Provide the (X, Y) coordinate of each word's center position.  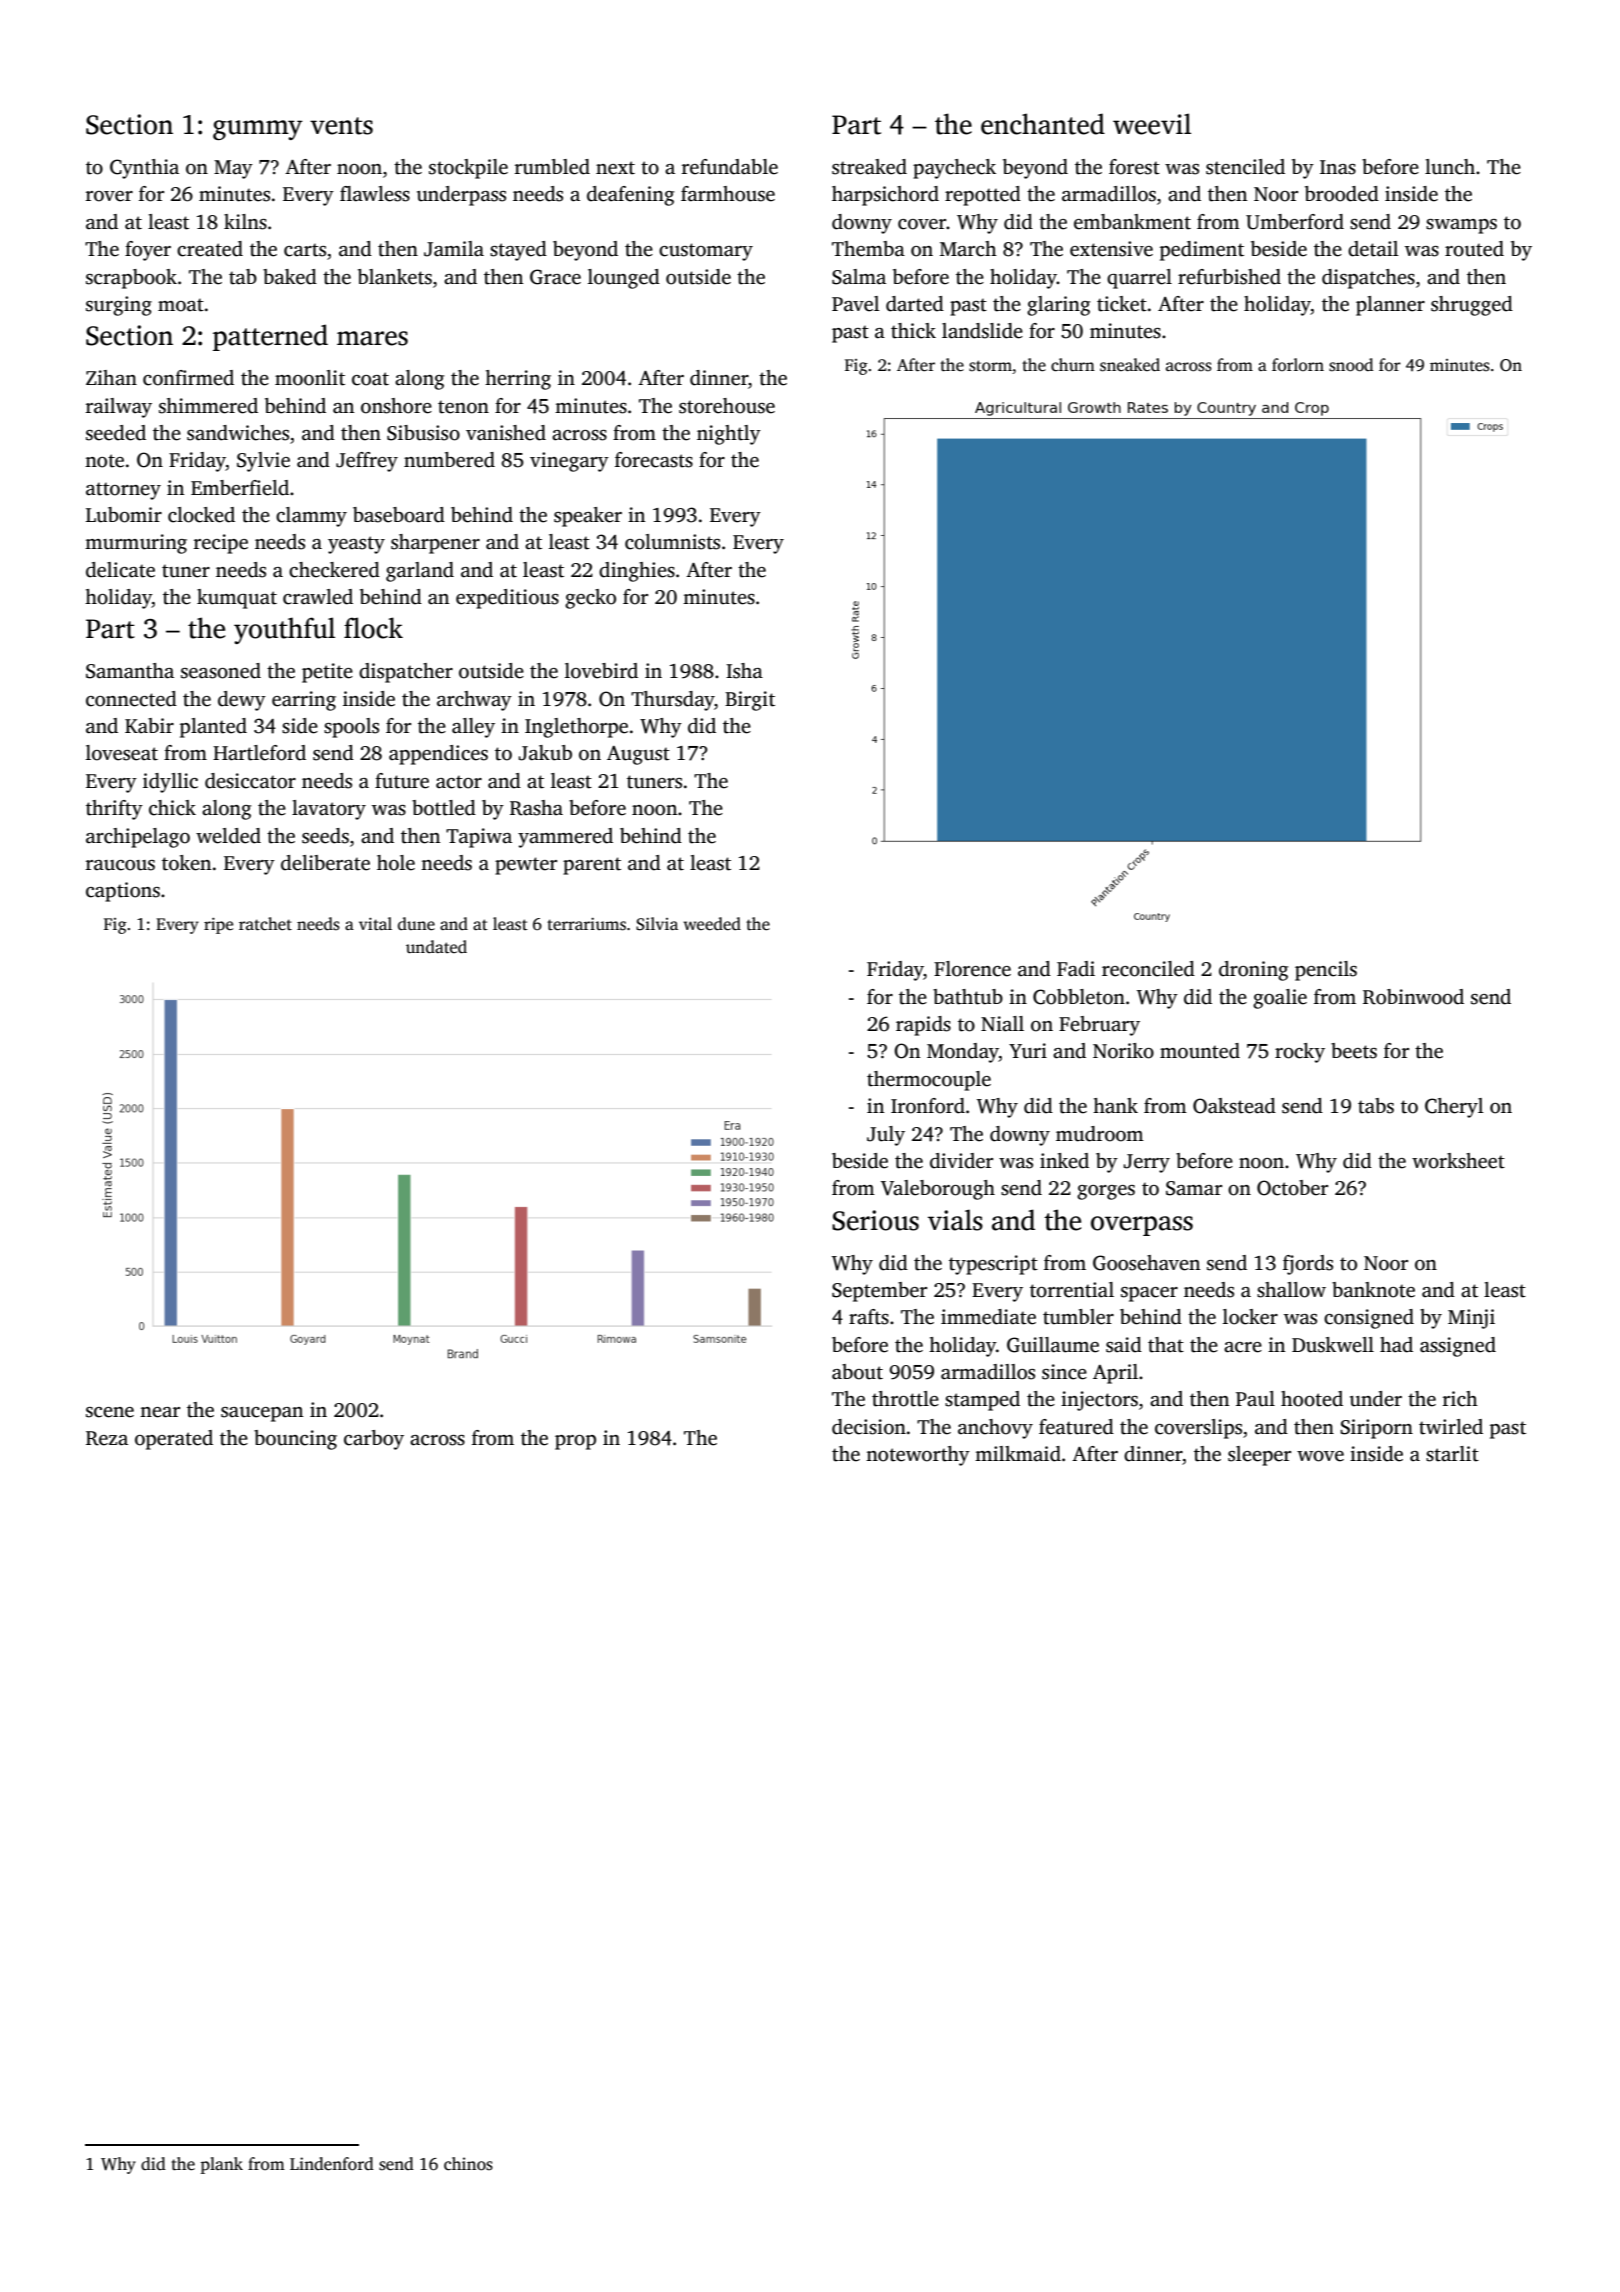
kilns (245, 222)
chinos (468, 2164)
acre (1243, 1347)
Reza (107, 1438)
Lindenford (332, 2164)
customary (706, 252)
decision (869, 1427)
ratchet (265, 924)
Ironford (928, 1106)
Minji (1471, 1319)
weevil (1152, 124)
